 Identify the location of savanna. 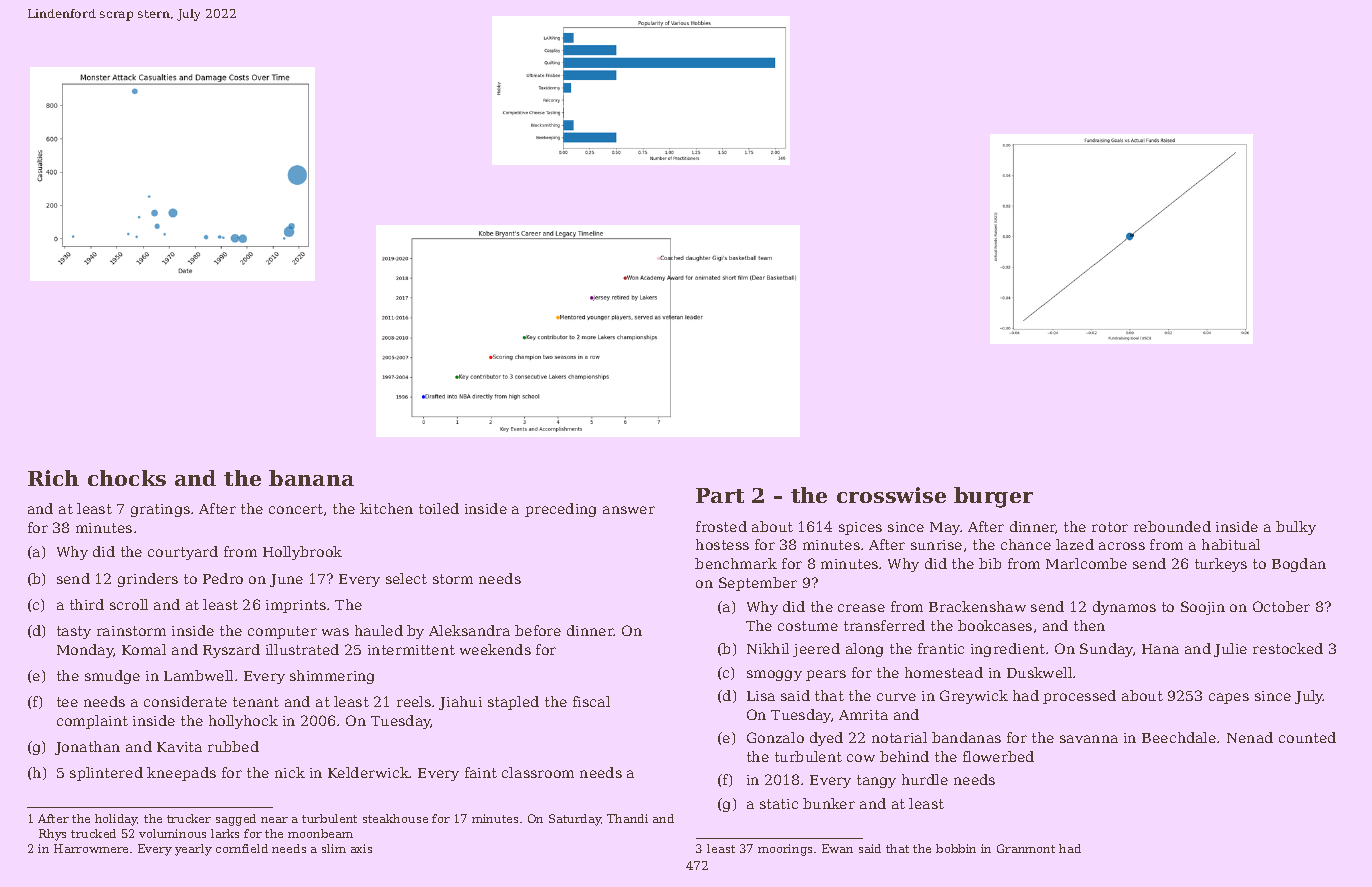
(1089, 739).
